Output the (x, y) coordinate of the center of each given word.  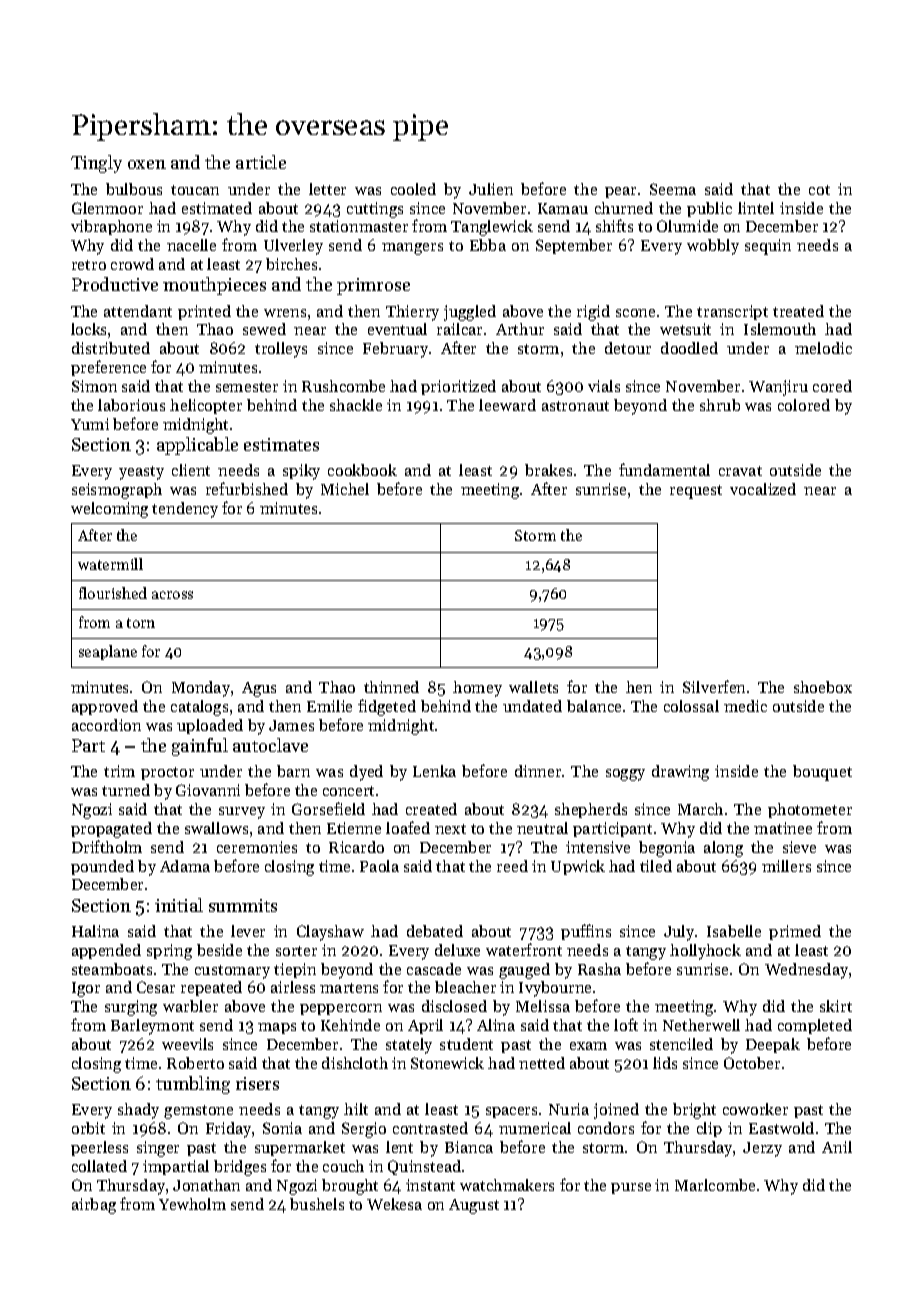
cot (819, 190)
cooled (413, 189)
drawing (680, 773)
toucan (195, 190)
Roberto (195, 1063)
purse (631, 1188)
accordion (106, 725)
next (450, 829)
